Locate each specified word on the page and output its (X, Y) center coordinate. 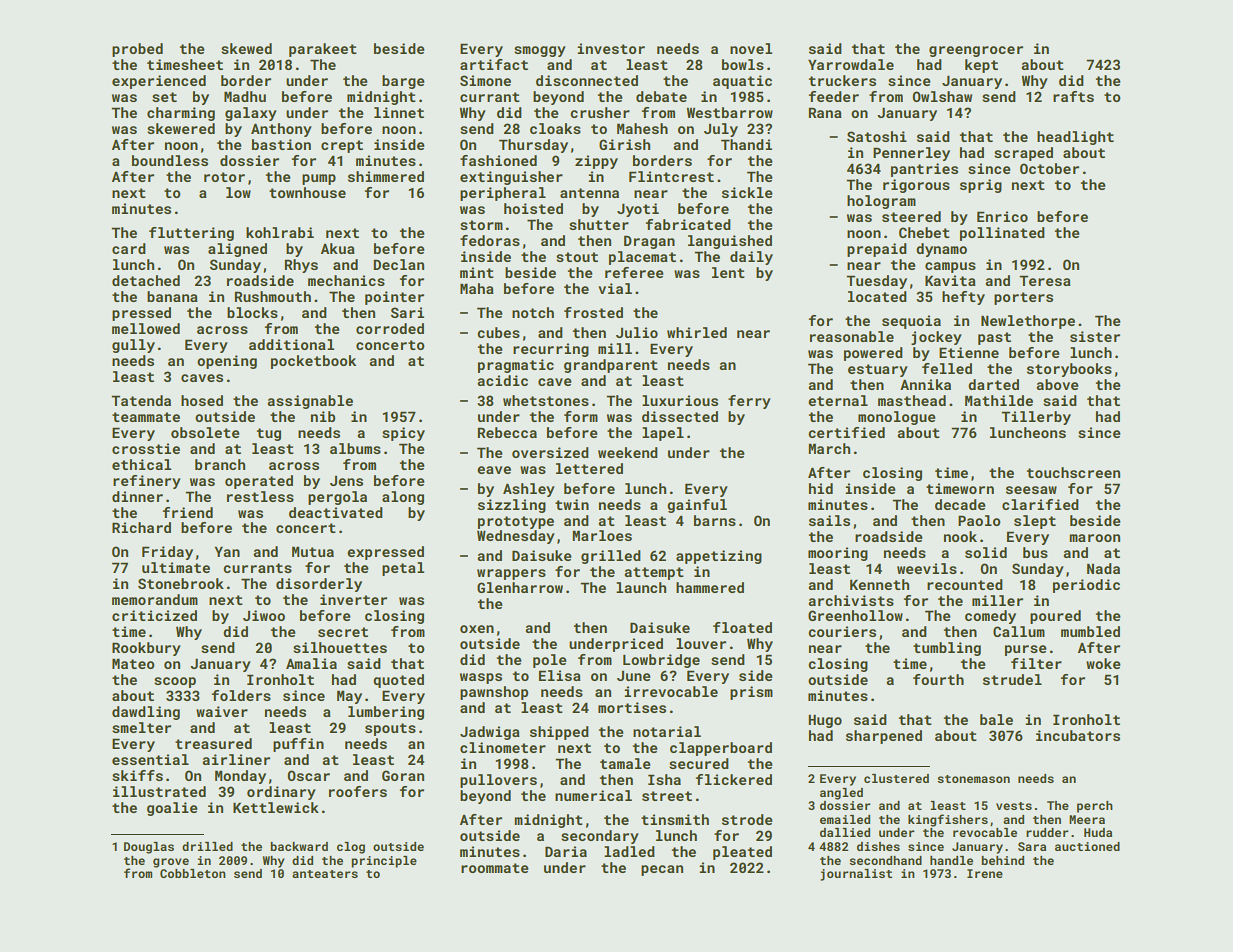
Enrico (1002, 216)
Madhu (245, 96)
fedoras (490, 240)
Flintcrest (671, 176)
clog (351, 848)
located (877, 296)
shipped (559, 733)
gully (133, 346)
